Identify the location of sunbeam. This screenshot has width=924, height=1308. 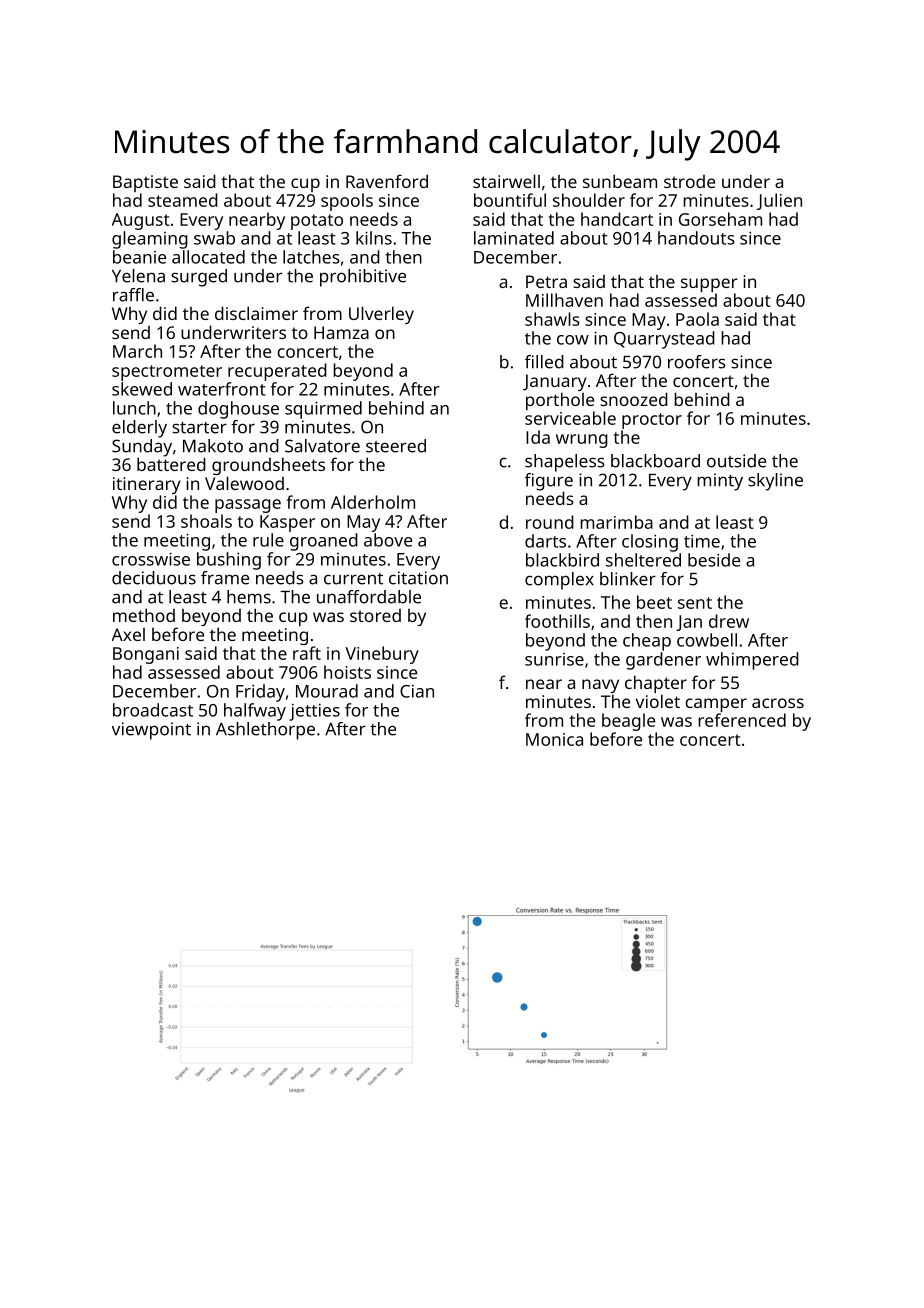
(620, 181).
